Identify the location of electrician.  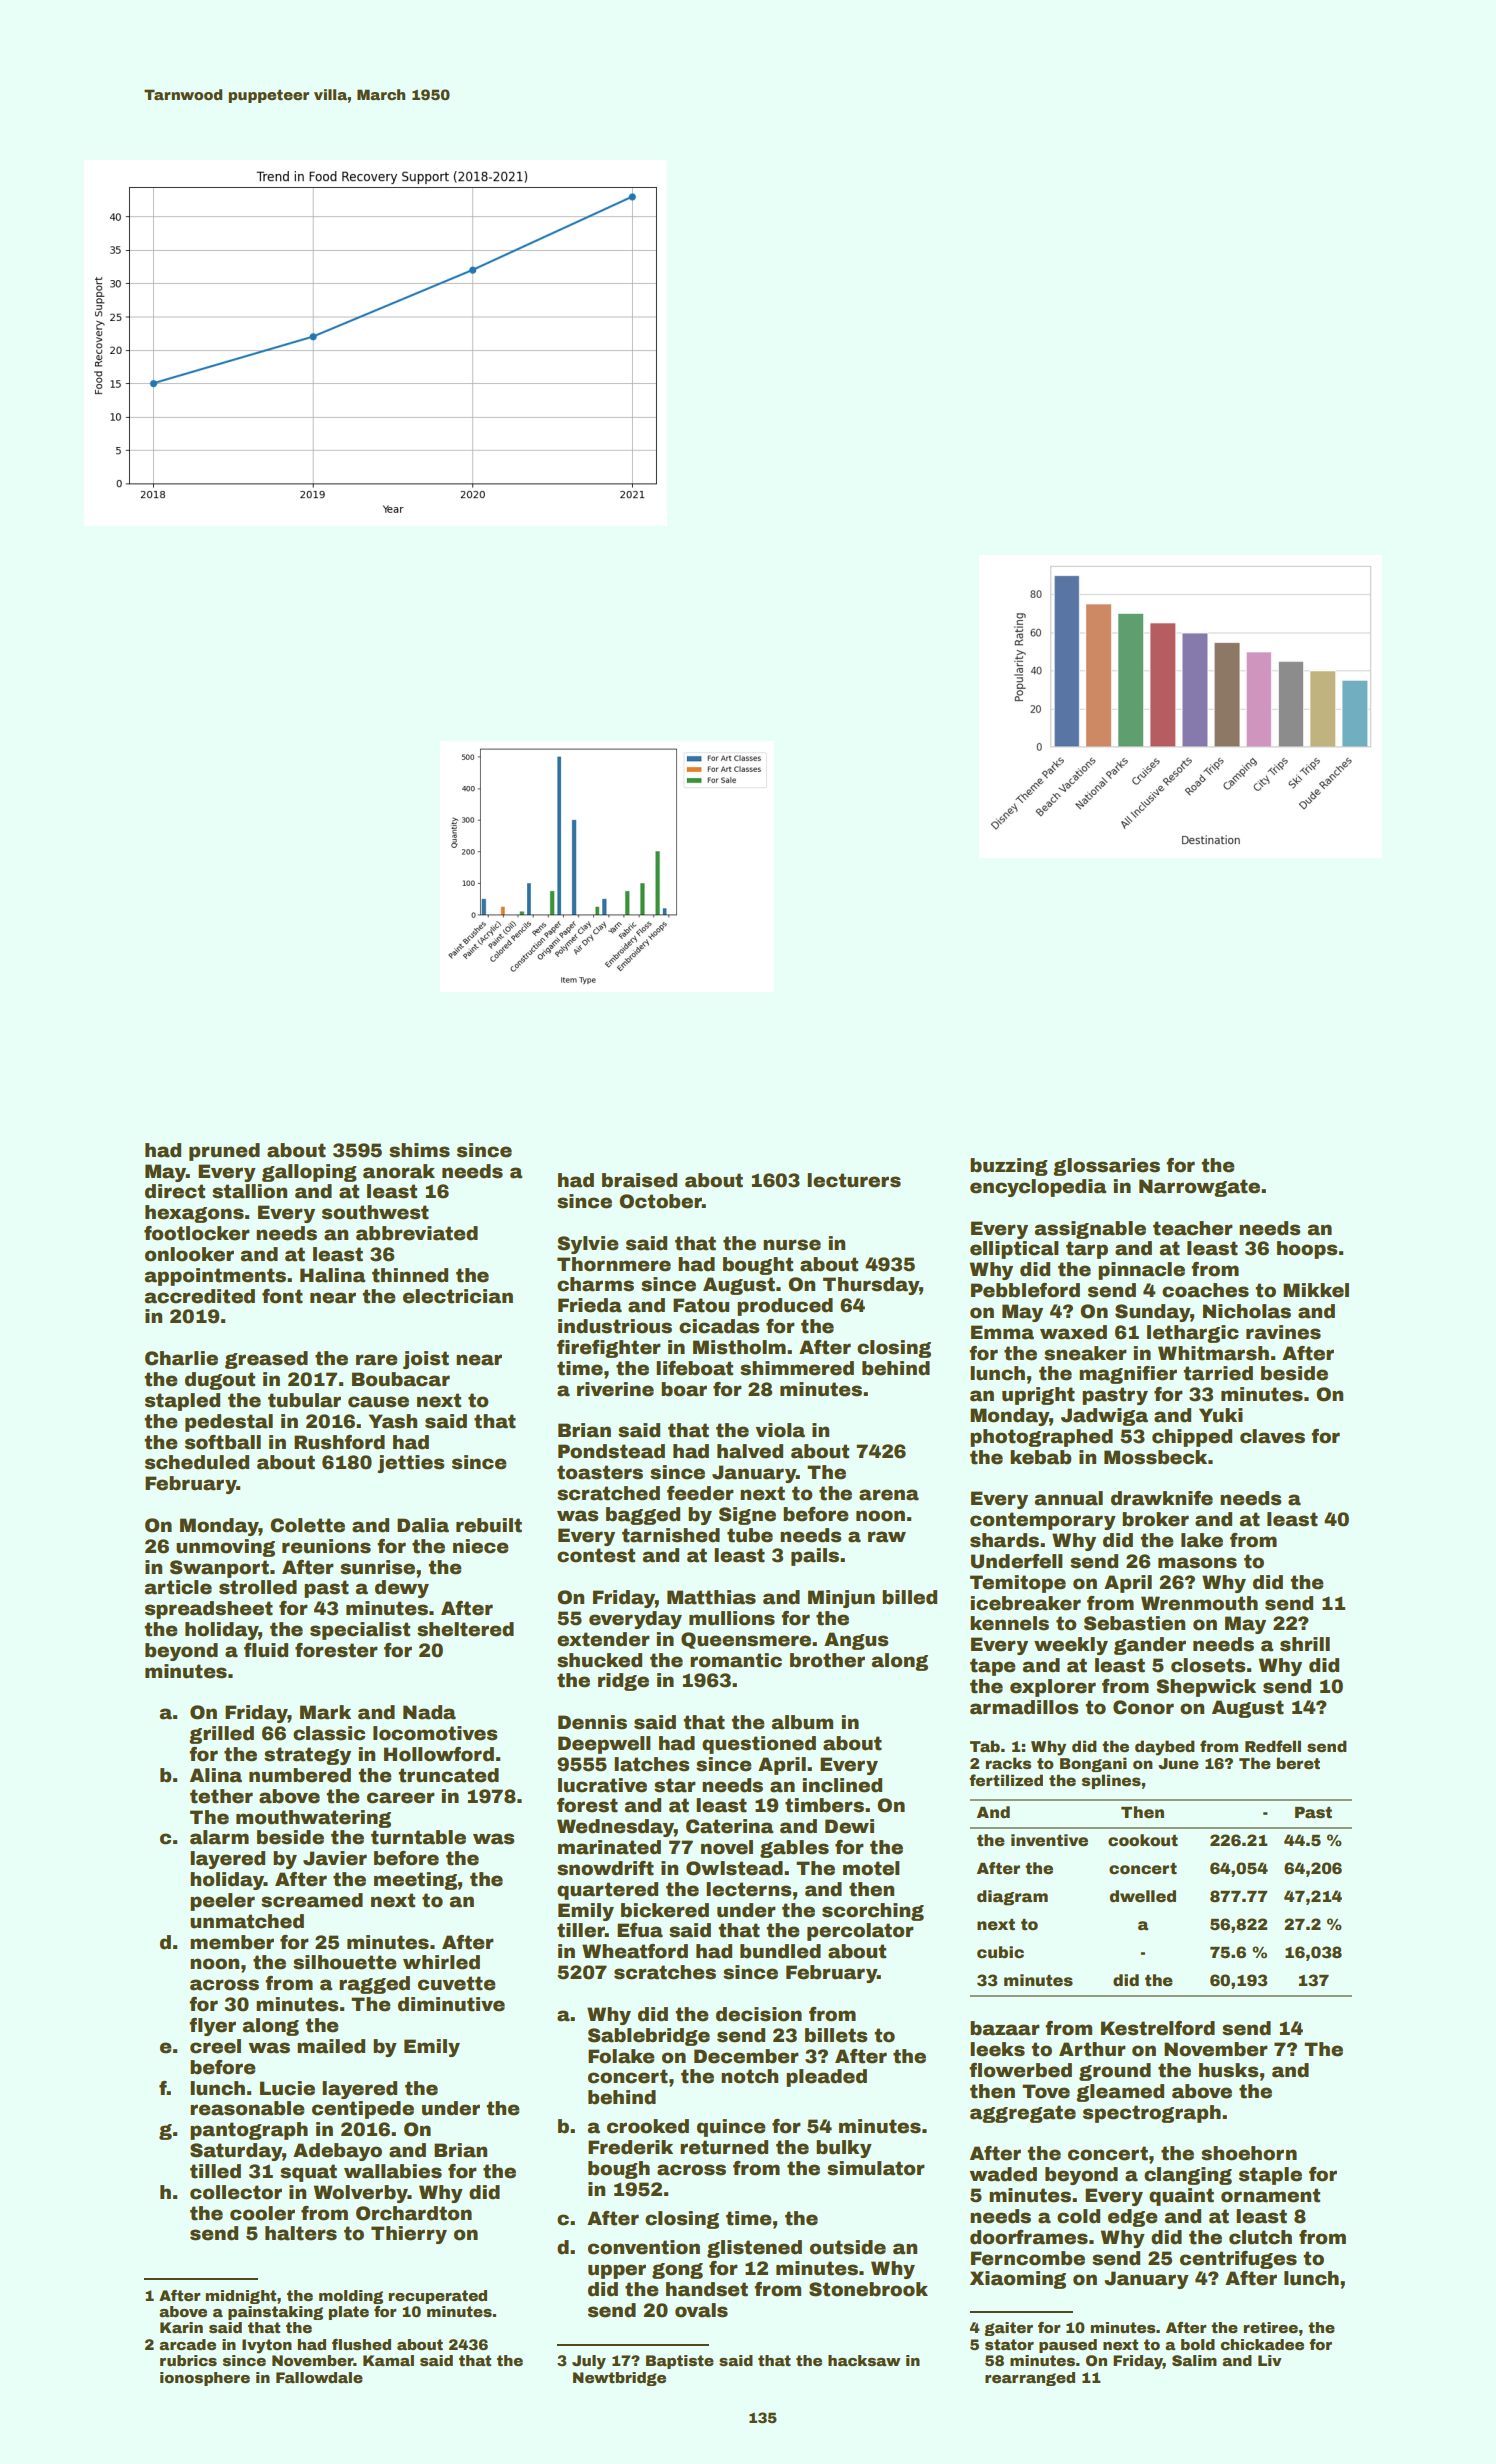
(458, 1296).
